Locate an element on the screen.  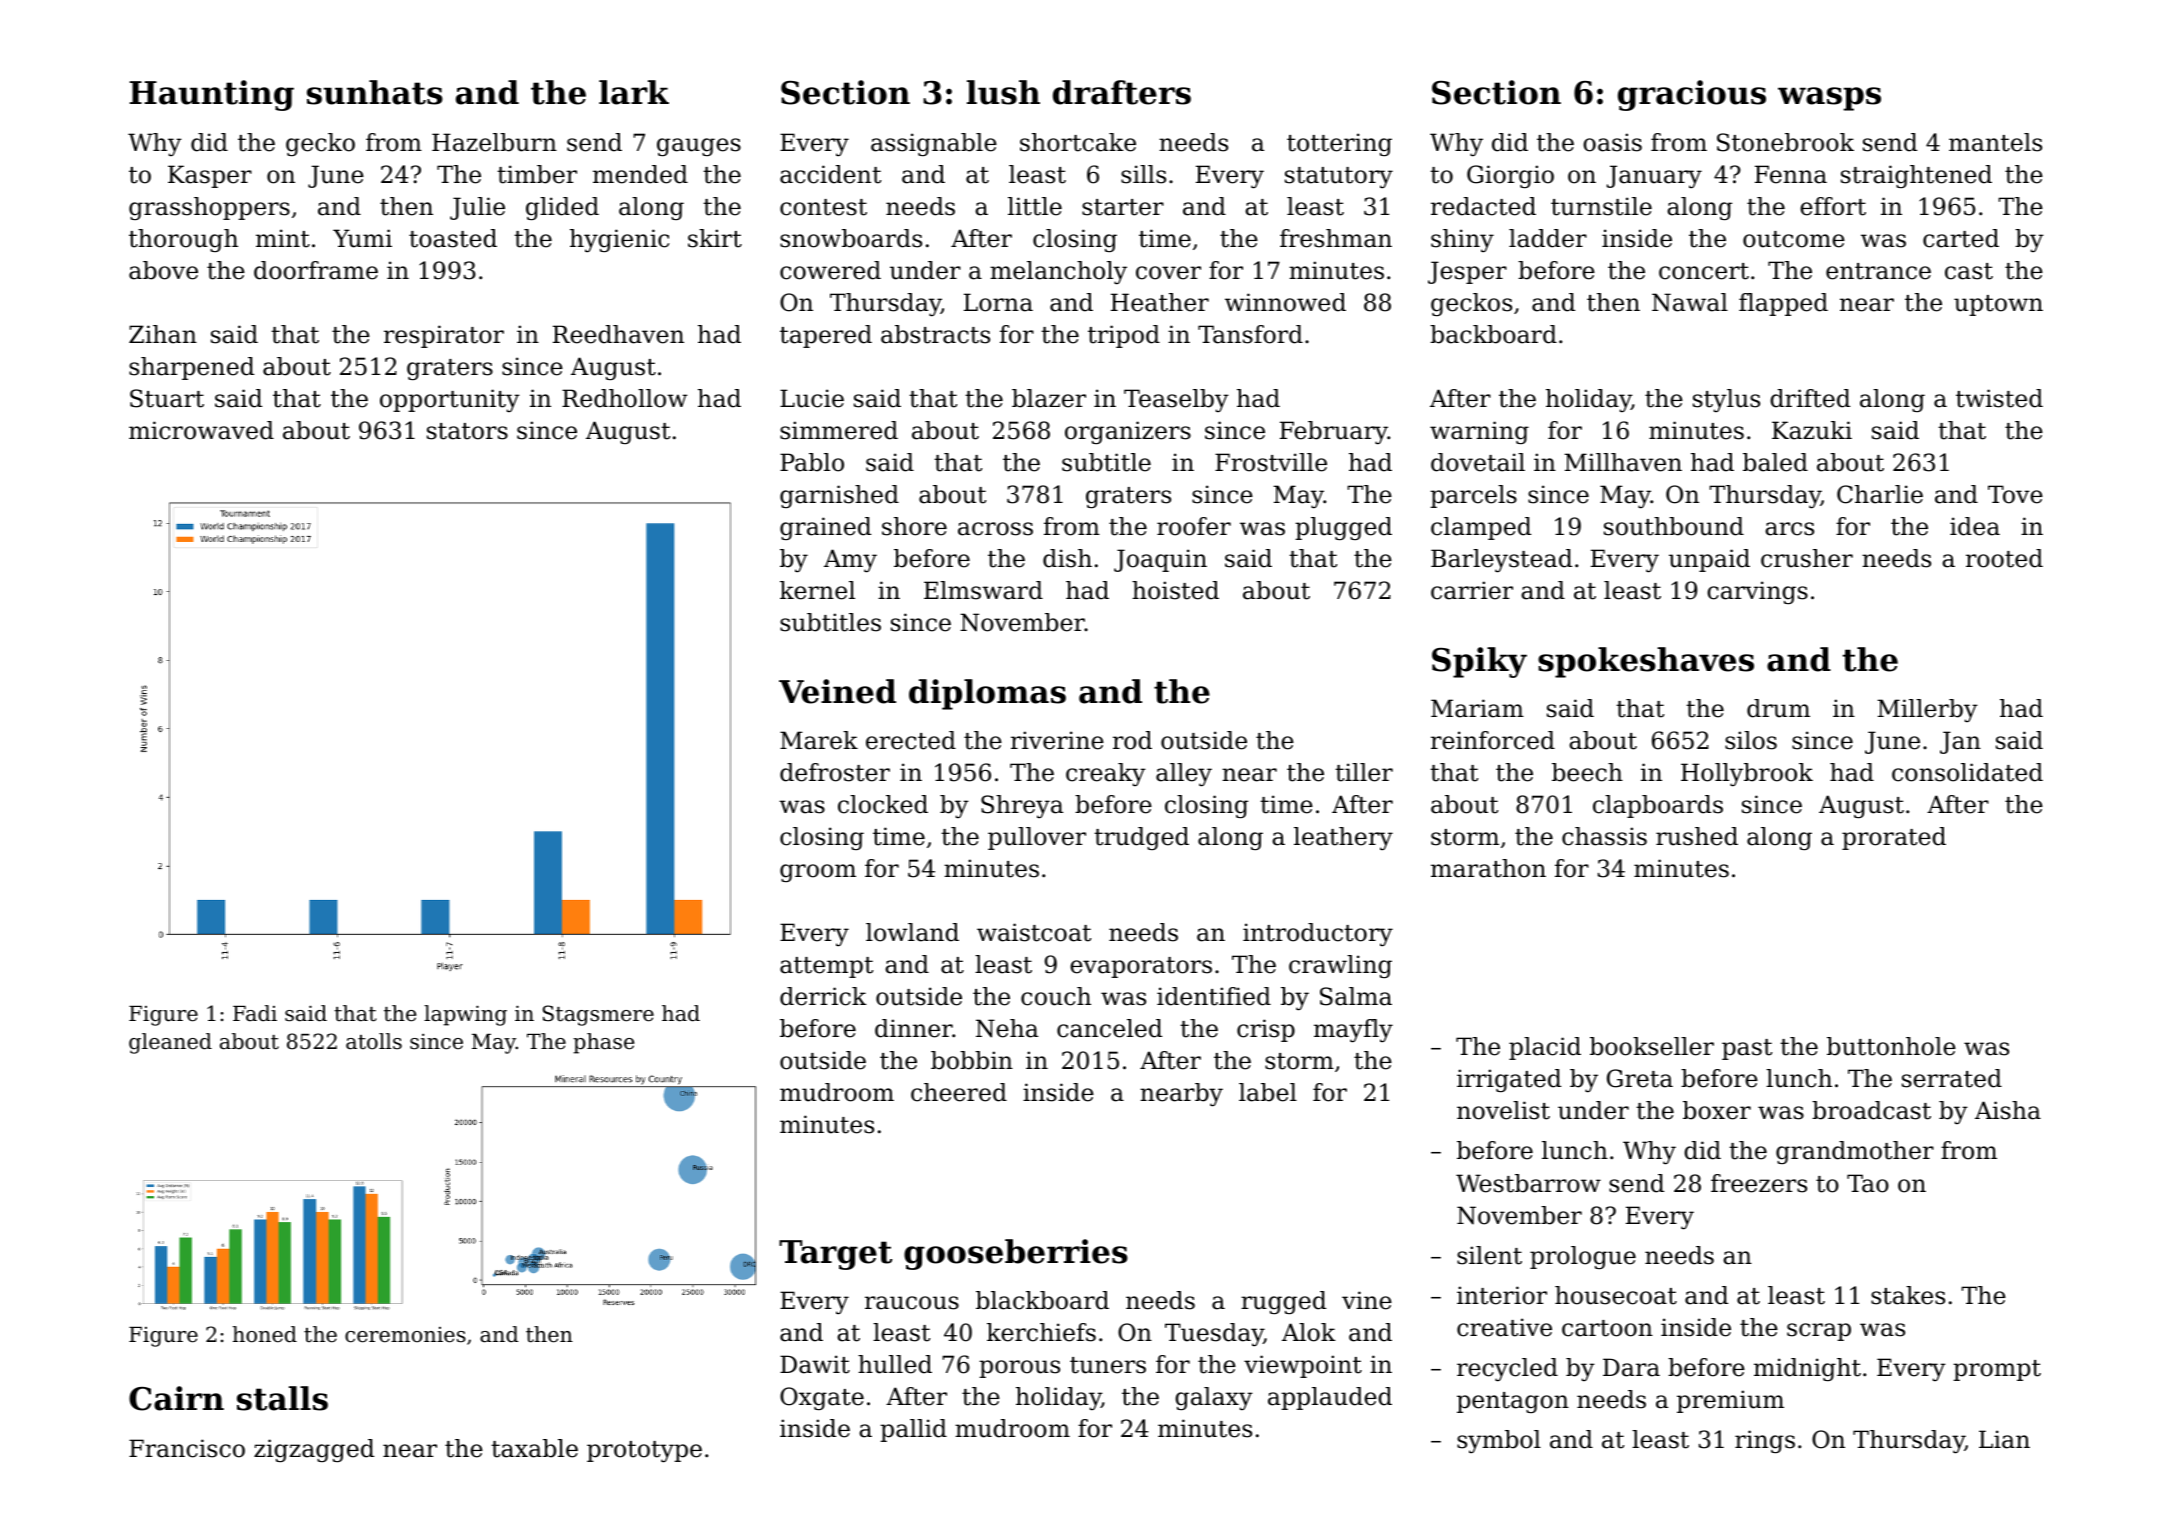
blazer is located at coordinates (1049, 398).
